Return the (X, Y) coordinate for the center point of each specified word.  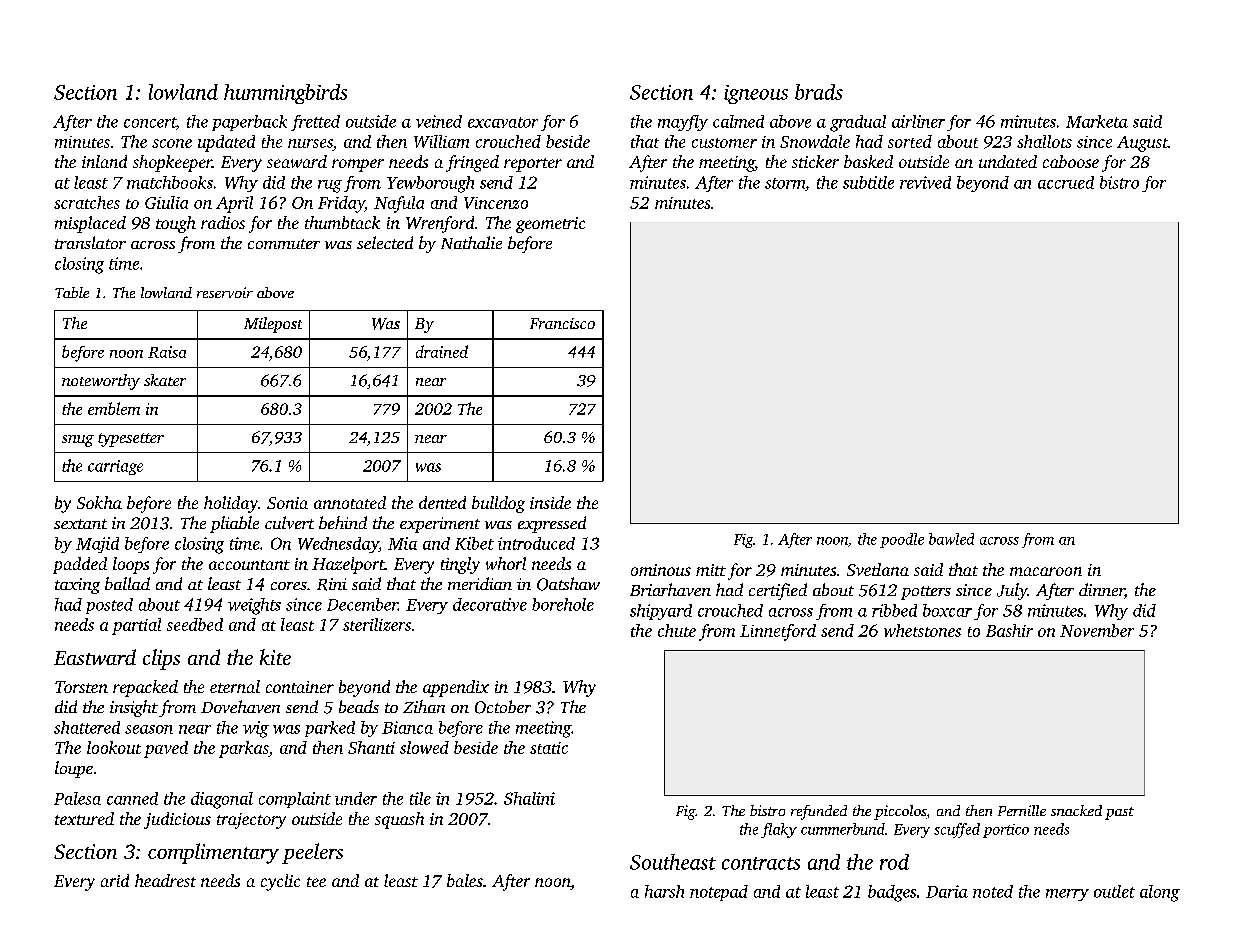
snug (78, 441)
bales (465, 880)
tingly (460, 565)
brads (819, 92)
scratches (87, 202)
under (356, 798)
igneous (756, 94)
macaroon (1046, 571)
